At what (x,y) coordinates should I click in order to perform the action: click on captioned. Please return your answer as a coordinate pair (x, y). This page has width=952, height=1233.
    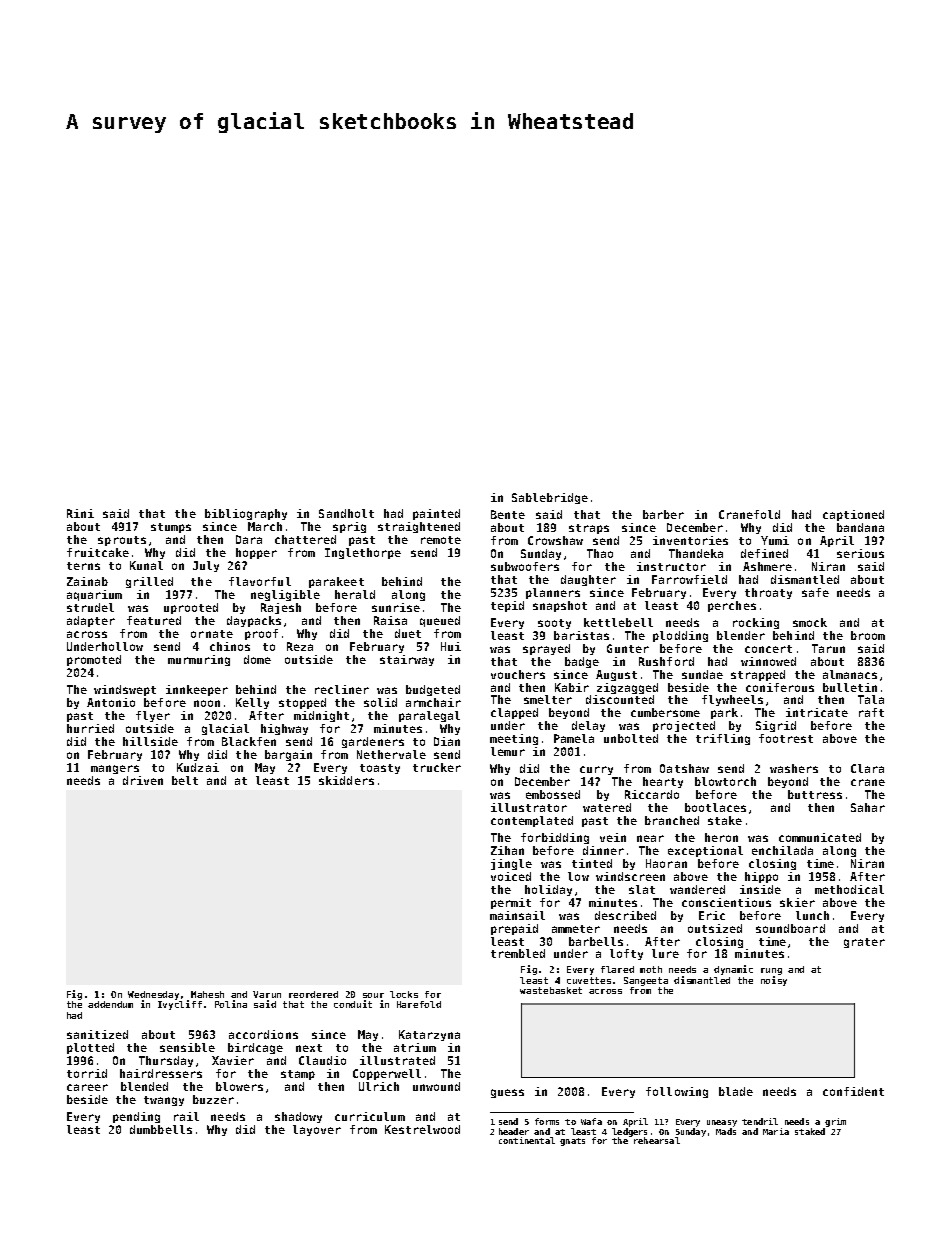
    Looking at the image, I should click on (853, 515).
